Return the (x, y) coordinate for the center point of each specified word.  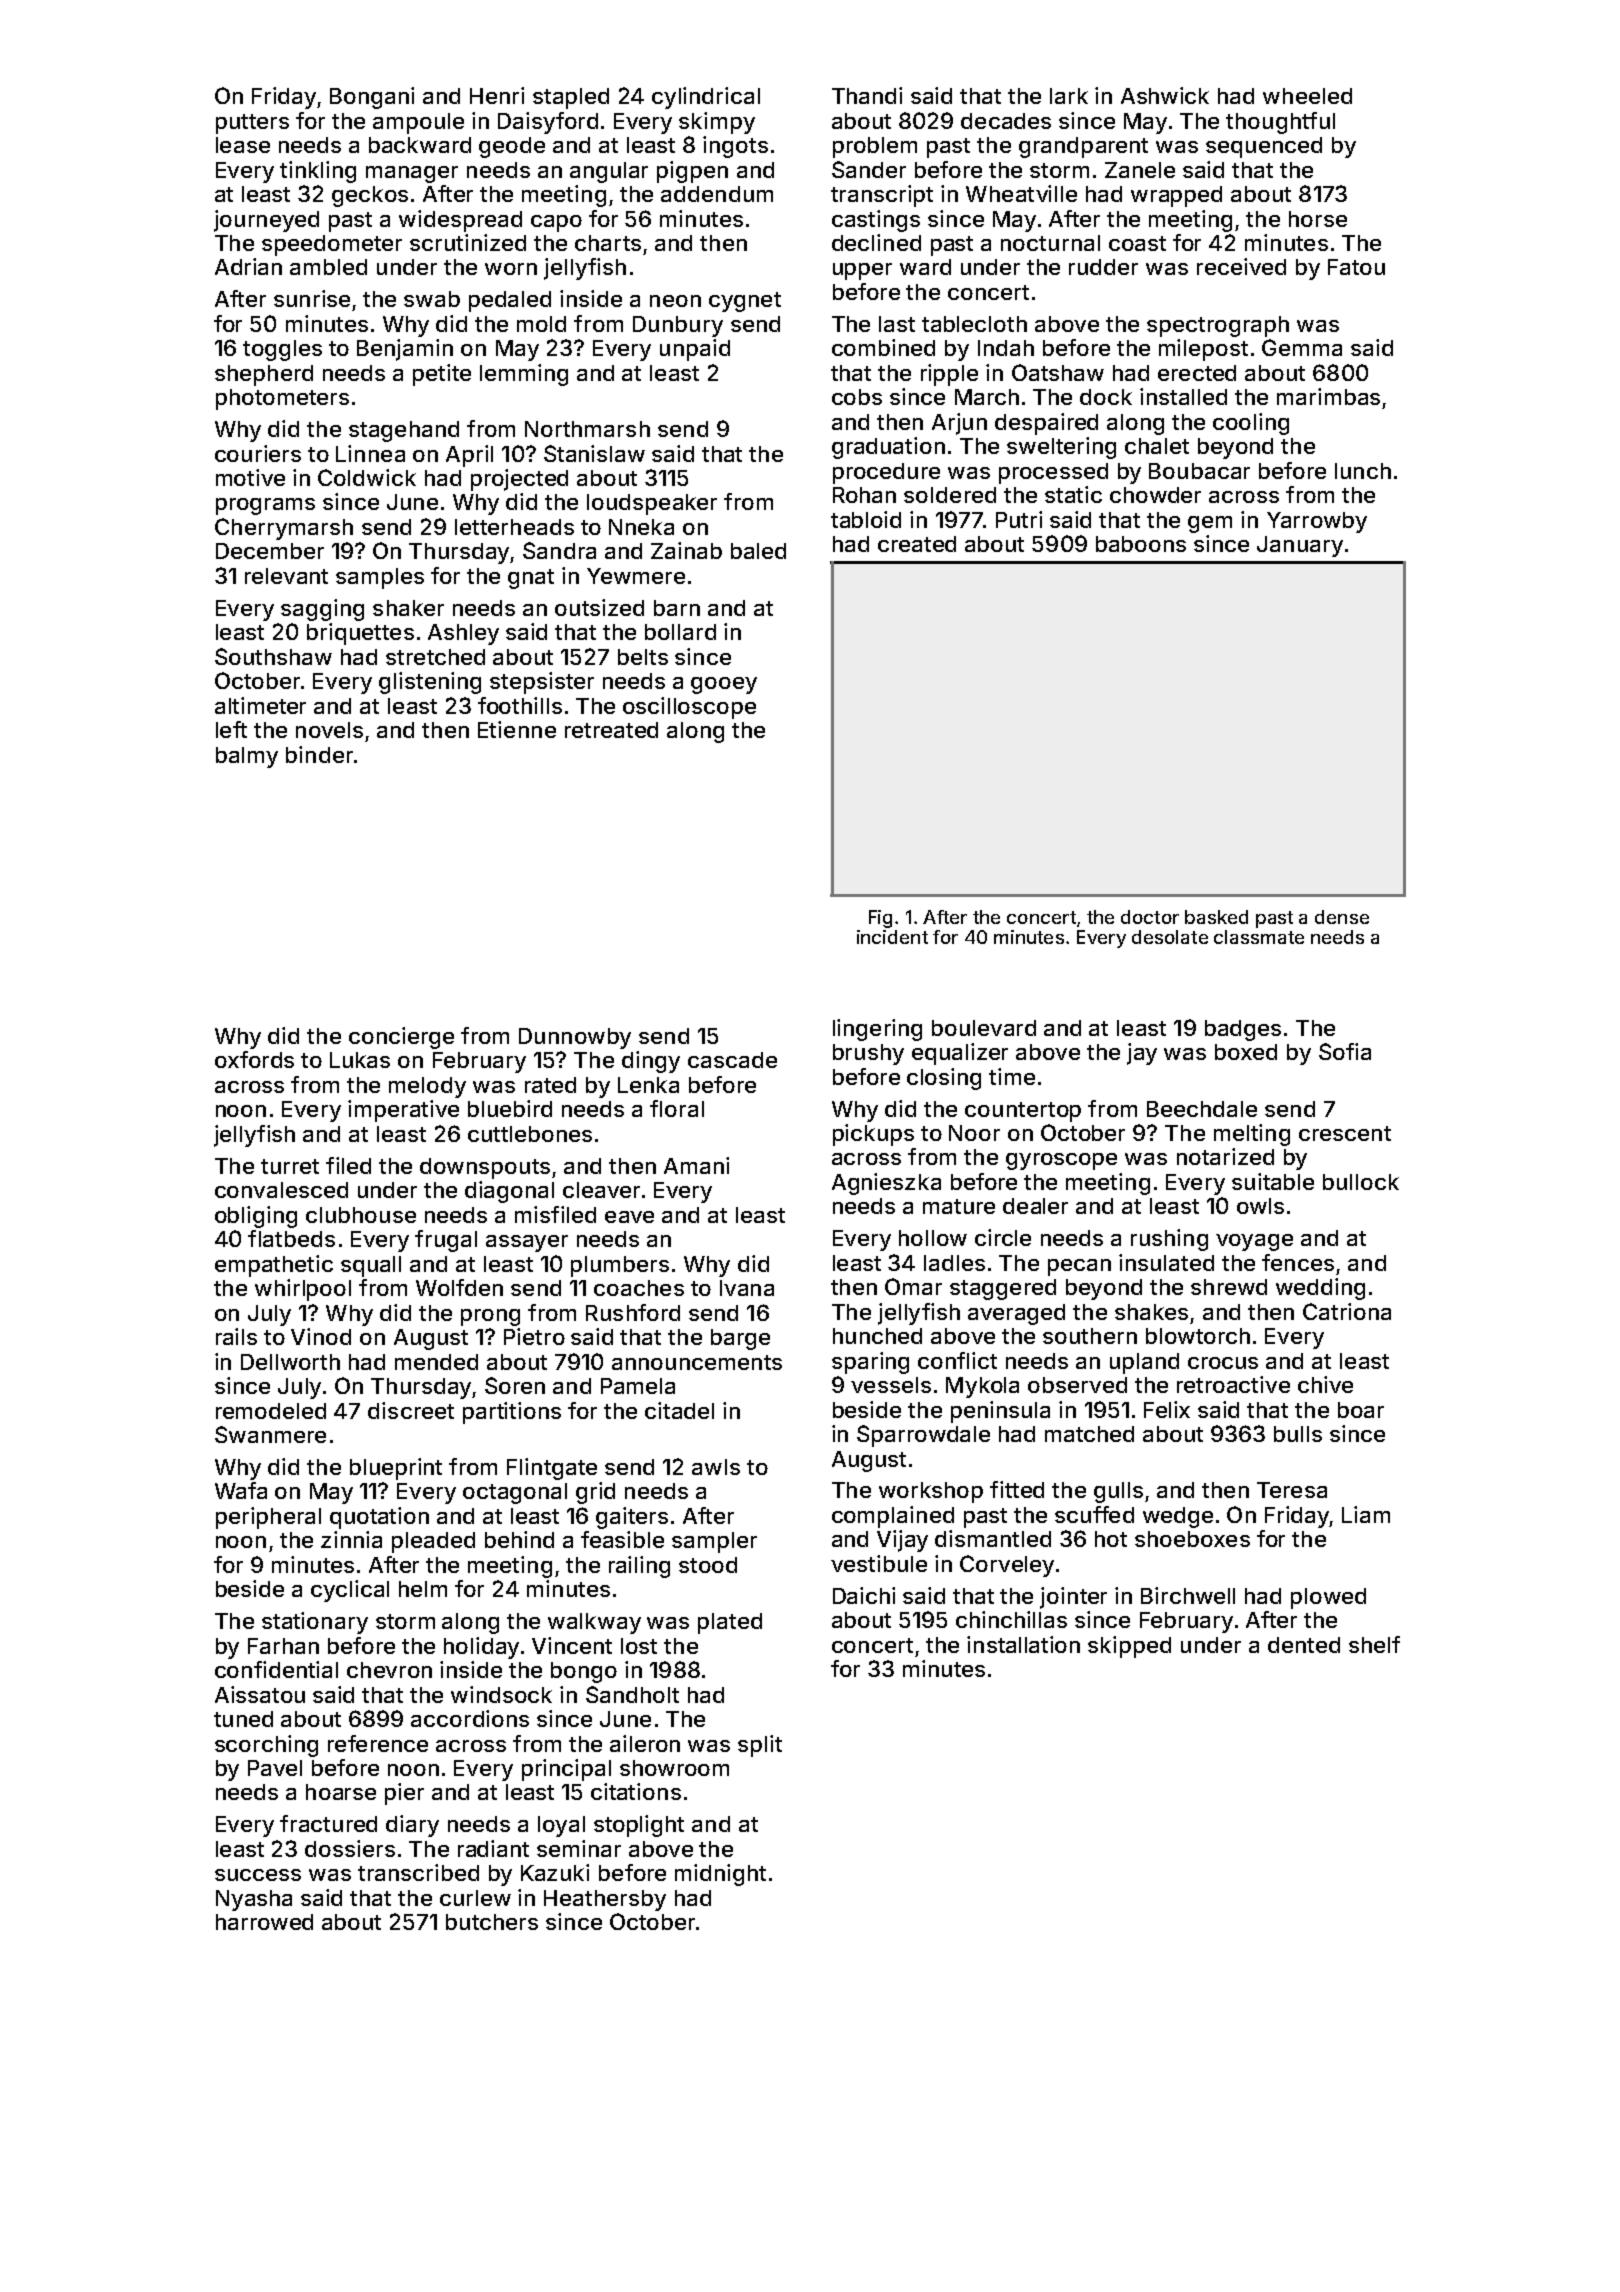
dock (1106, 397)
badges (1243, 1030)
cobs (857, 397)
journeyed (266, 221)
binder (319, 754)
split (760, 1746)
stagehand (404, 431)
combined (883, 347)
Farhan (283, 1646)
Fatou (1356, 267)
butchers (492, 1922)
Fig (880, 919)
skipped (1129, 1647)
